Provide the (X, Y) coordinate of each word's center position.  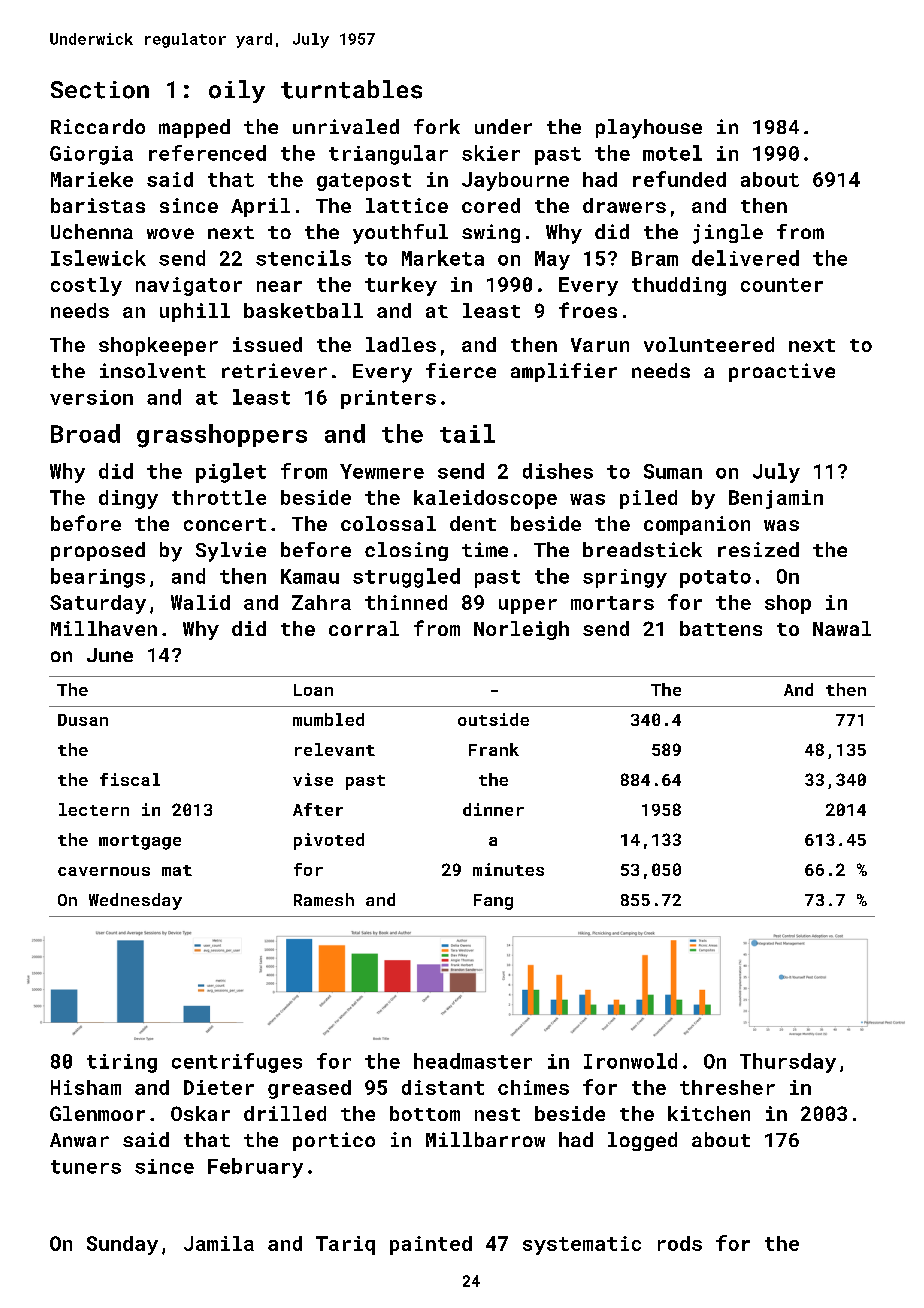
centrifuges (237, 1063)
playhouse (649, 129)
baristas (98, 205)
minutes (508, 869)
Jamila (219, 1243)
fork (437, 126)
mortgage (140, 842)
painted (431, 1245)
